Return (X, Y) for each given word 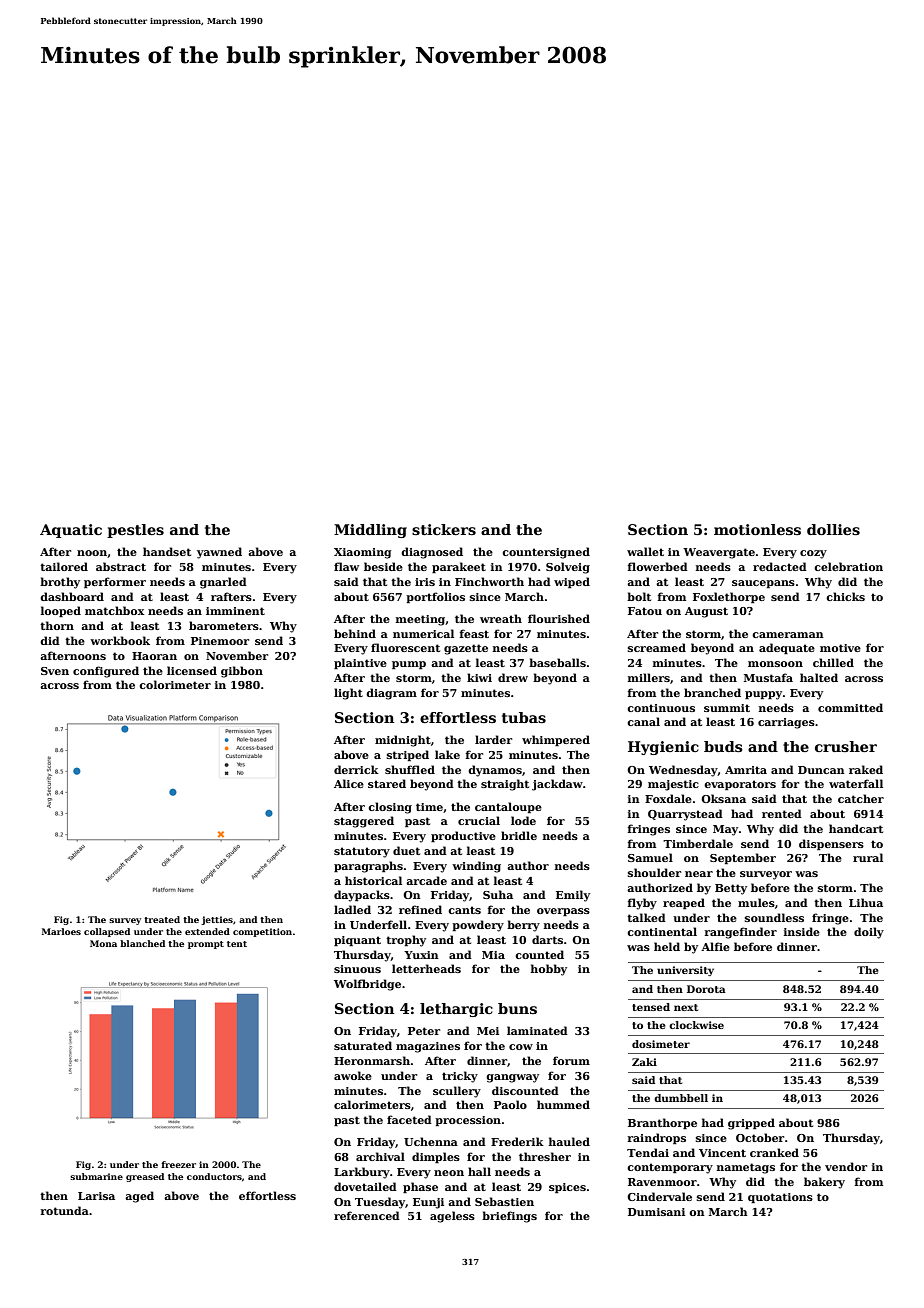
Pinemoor (220, 641)
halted (819, 677)
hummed (563, 1104)
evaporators (740, 785)
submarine (96, 1176)
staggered (364, 822)
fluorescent (405, 647)
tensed (651, 1007)
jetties (217, 920)
